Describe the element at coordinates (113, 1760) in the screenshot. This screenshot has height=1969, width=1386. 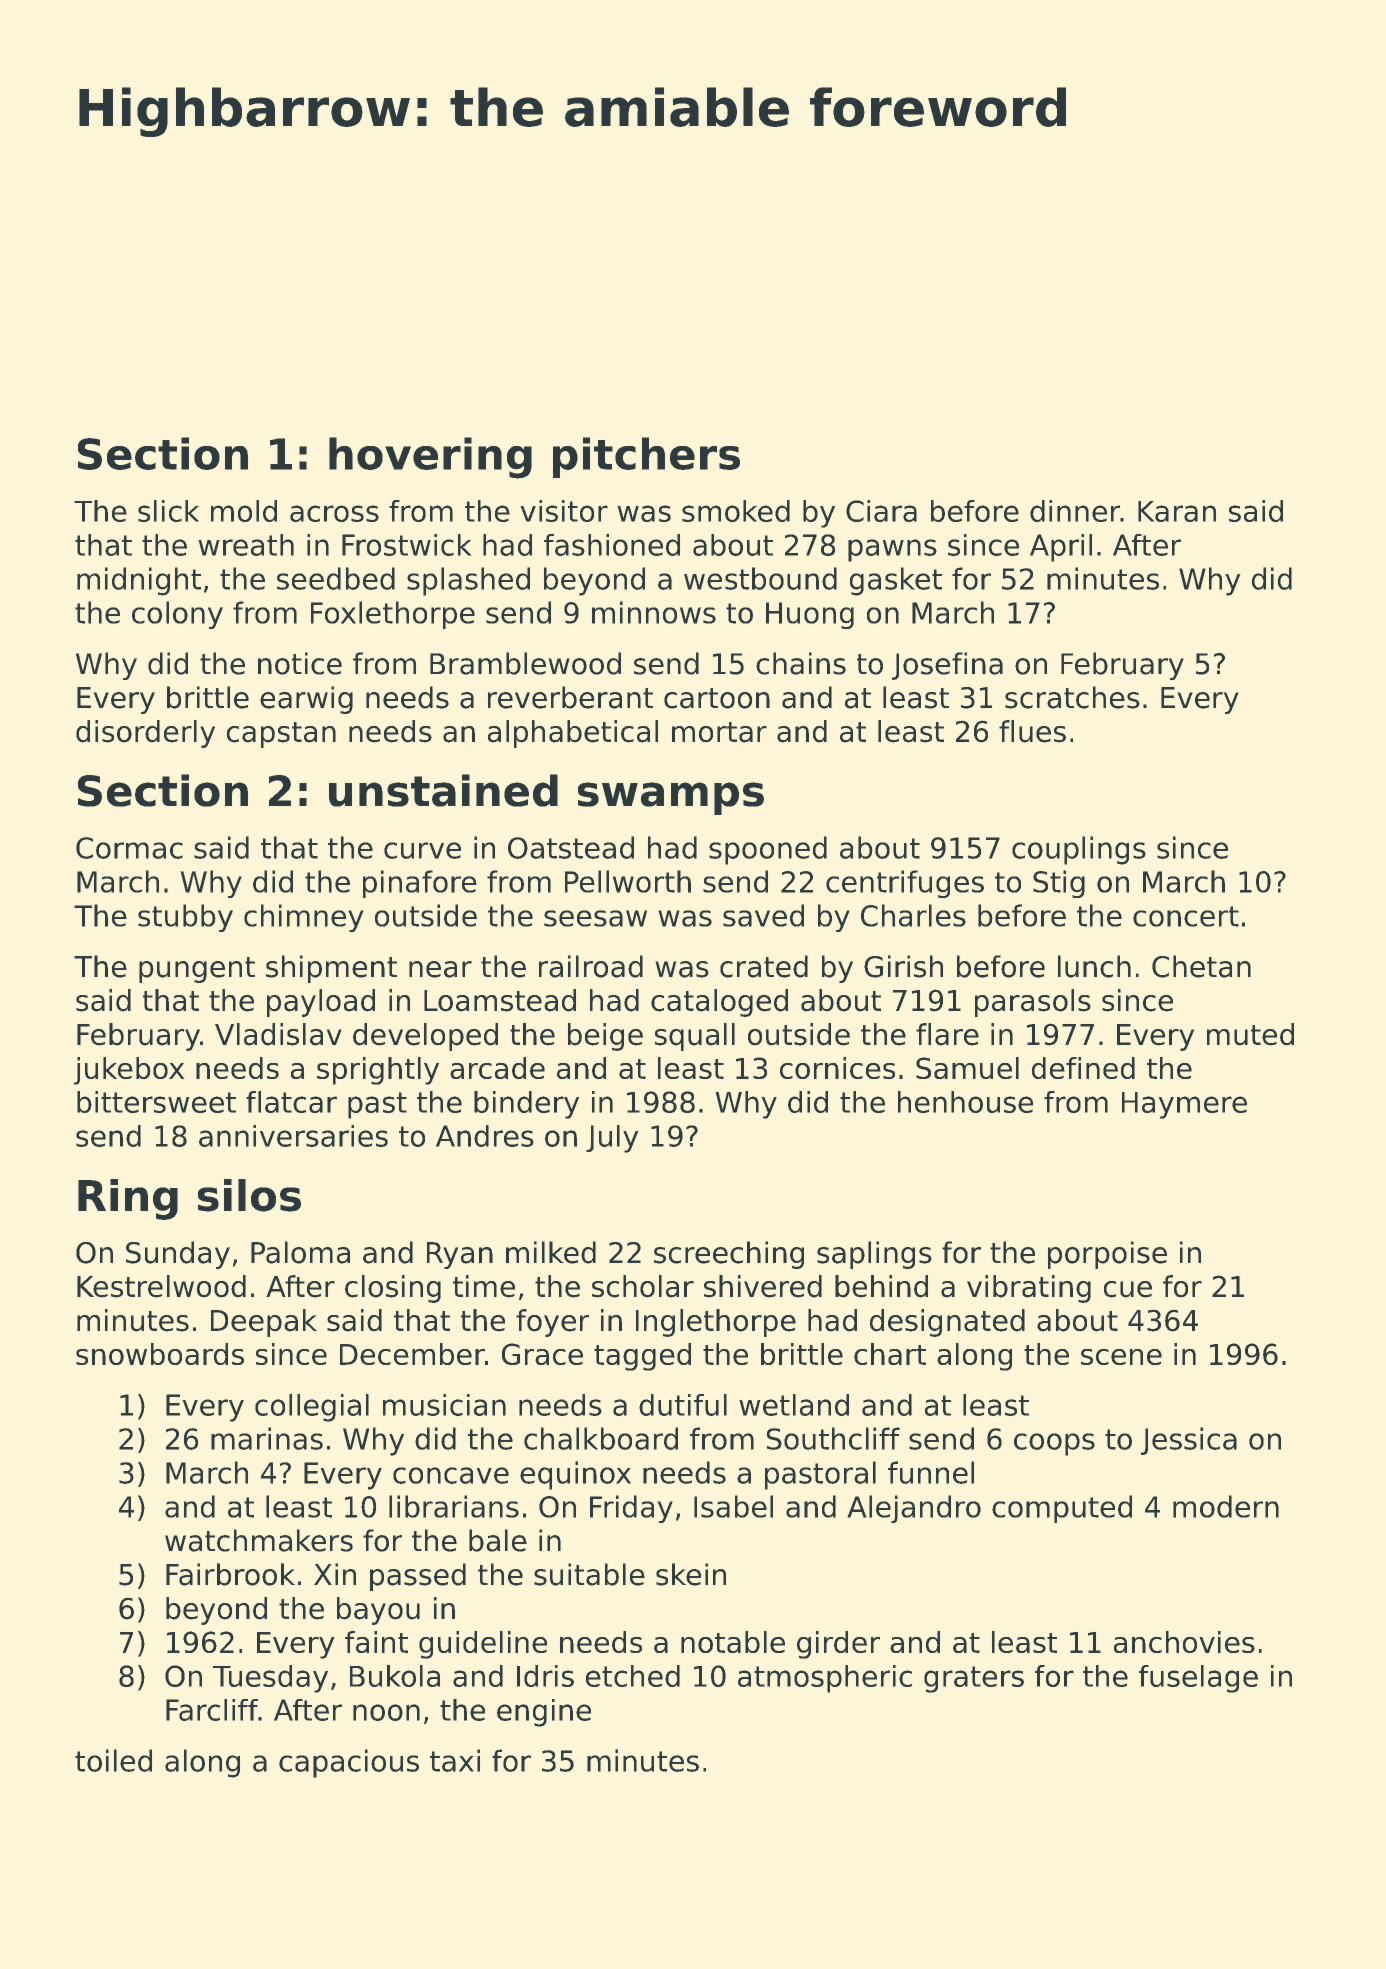
I see `toiled` at that location.
